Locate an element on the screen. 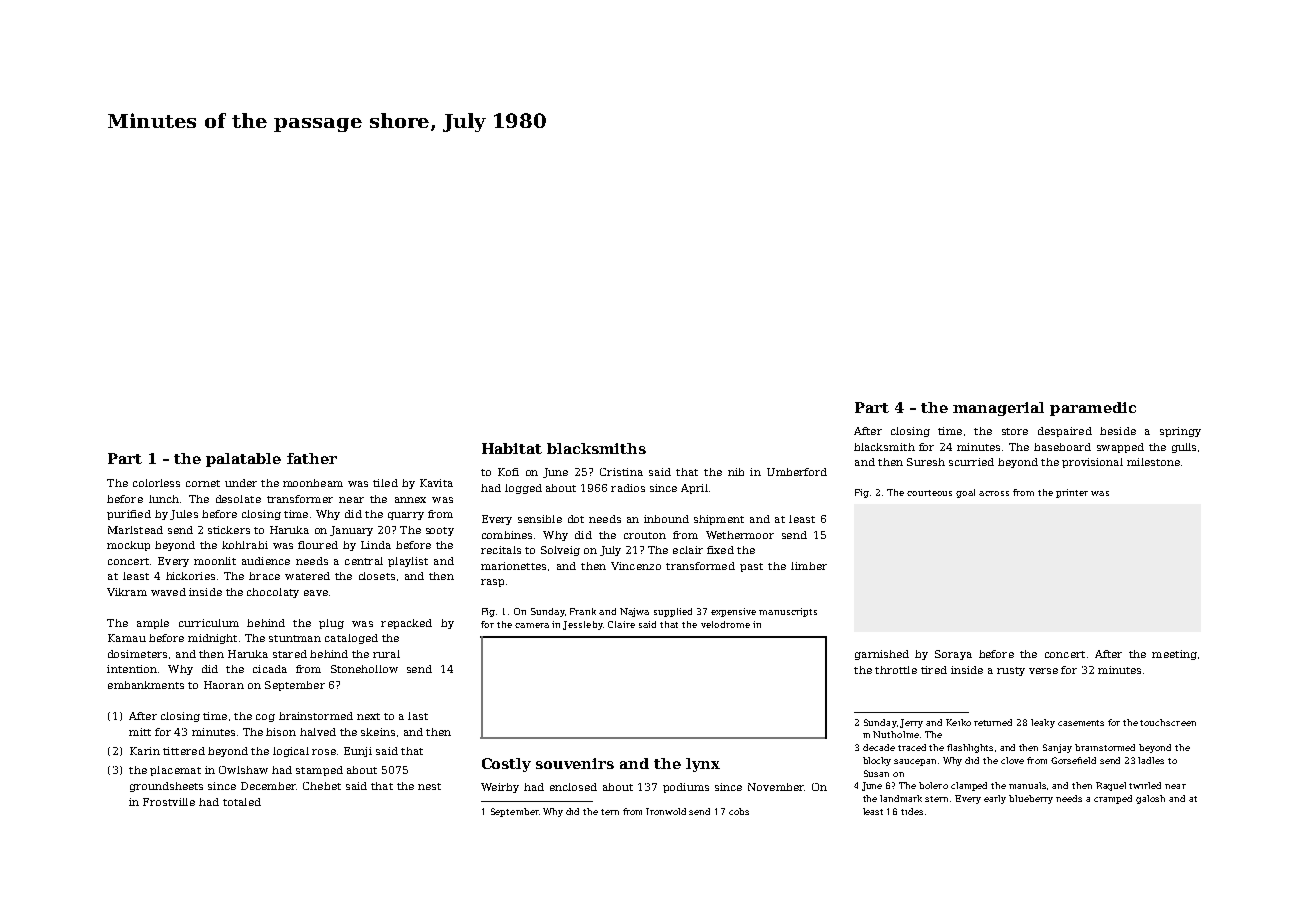 The width and height of the screenshot is (1308, 924). printer is located at coordinates (1072, 493).
